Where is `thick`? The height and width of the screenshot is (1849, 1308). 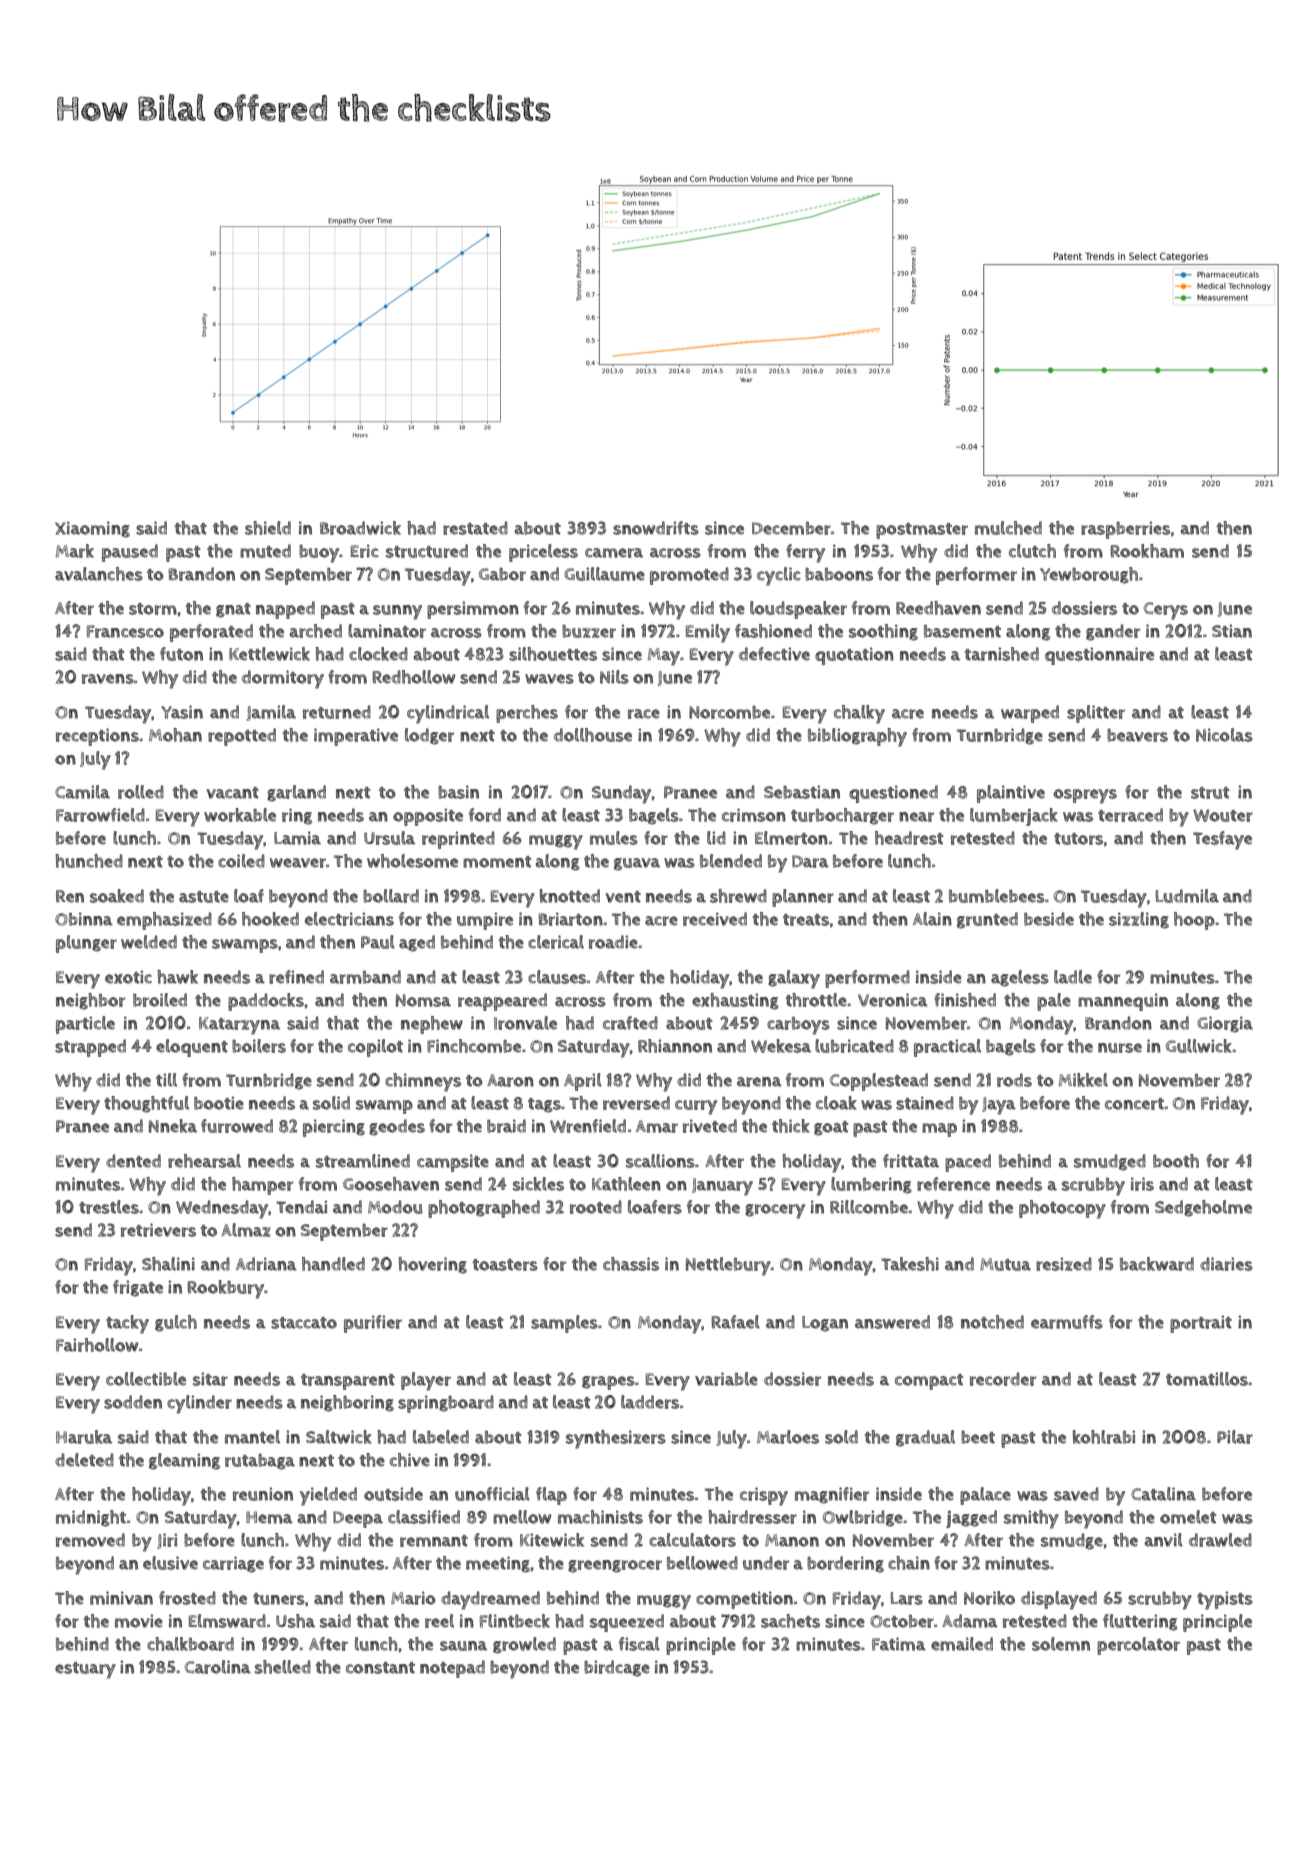
thick is located at coordinates (791, 1126).
